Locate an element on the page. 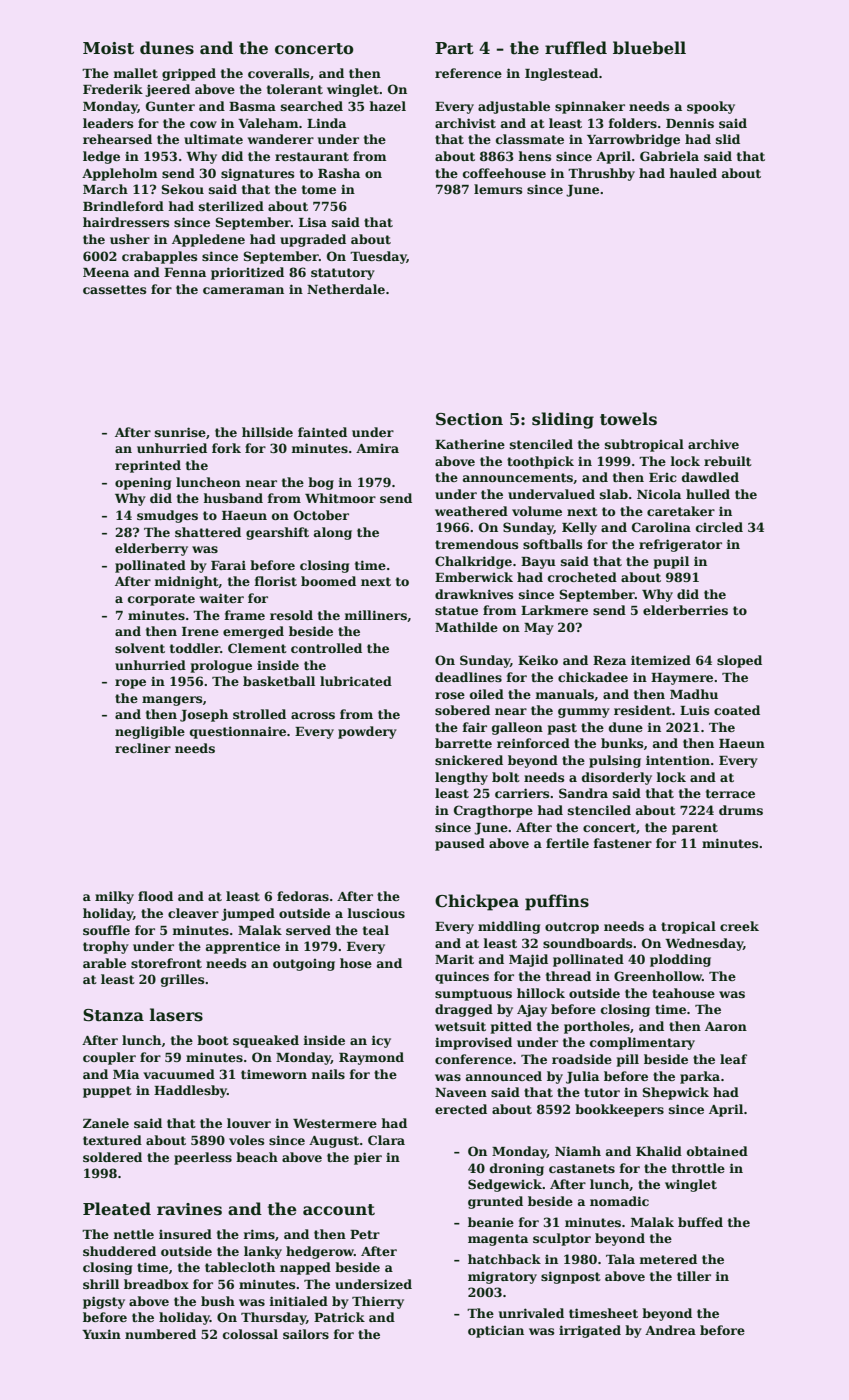 This image has width=849, height=1400. soldered is located at coordinates (112, 1157).
